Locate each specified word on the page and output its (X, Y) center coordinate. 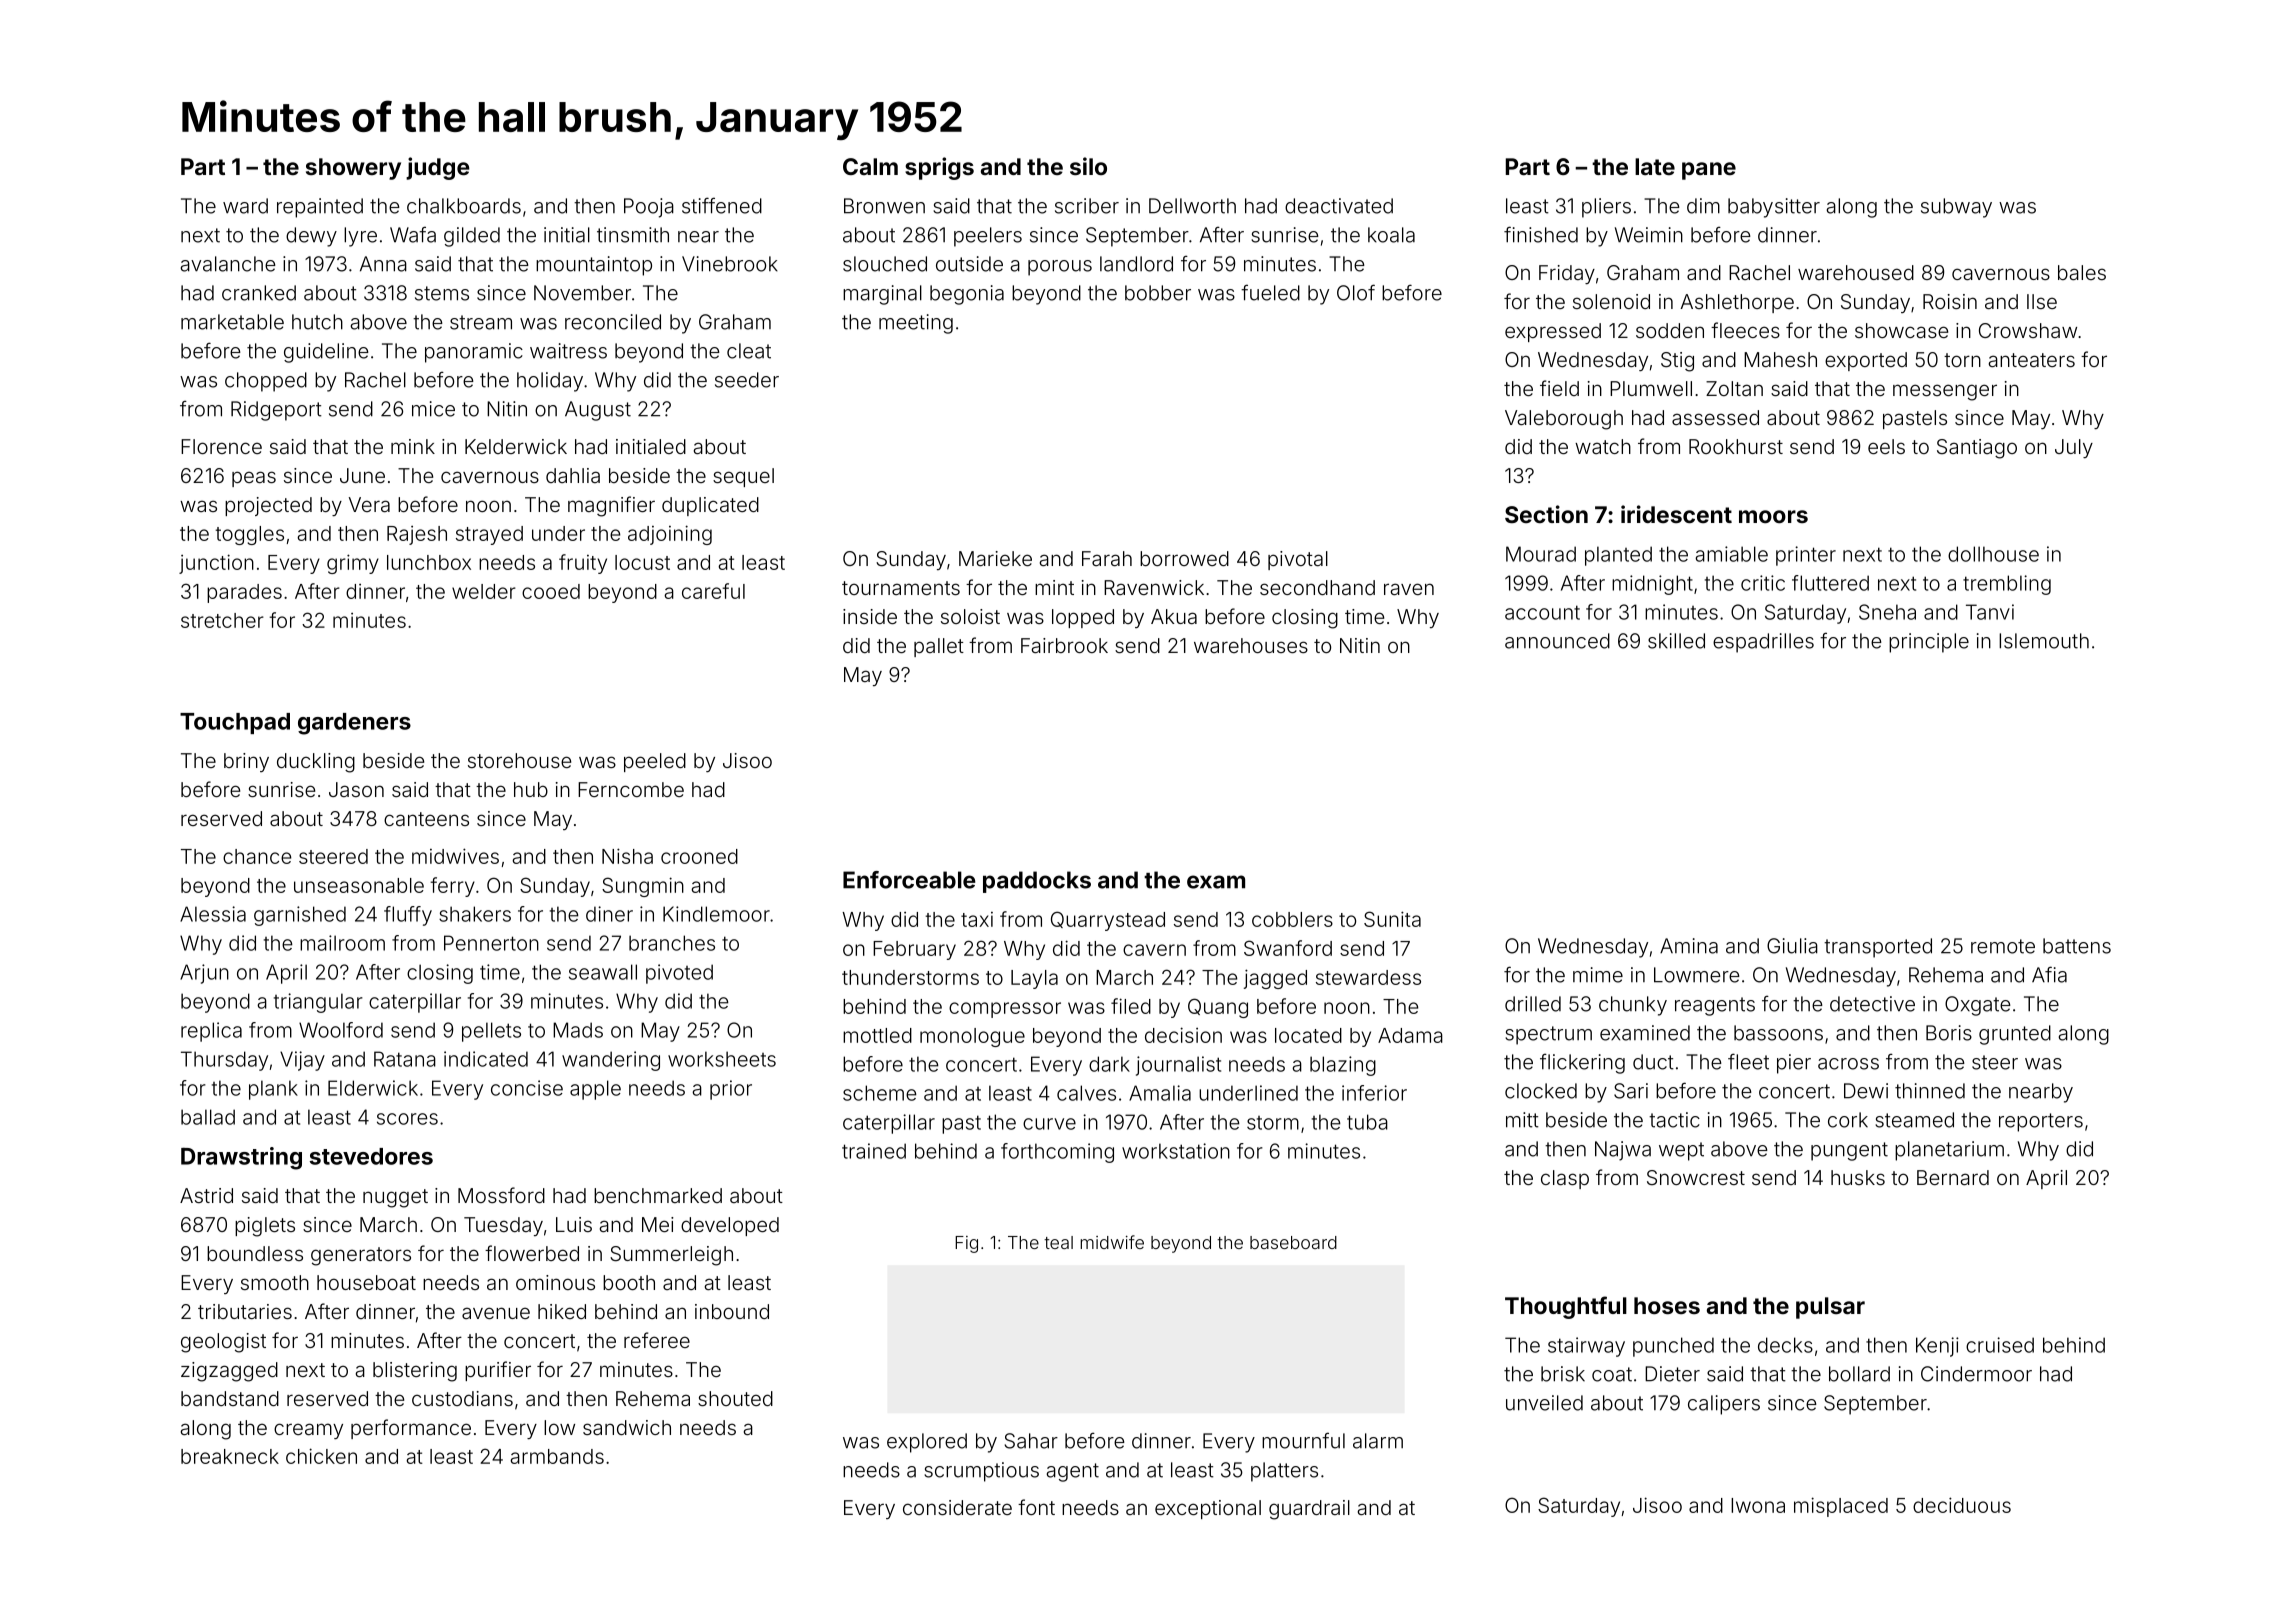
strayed (489, 535)
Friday (1567, 274)
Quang (1218, 1008)
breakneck (230, 1456)
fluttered (1830, 583)
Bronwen (884, 206)
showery (353, 169)
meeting (916, 324)
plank (273, 1090)
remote (2003, 946)
